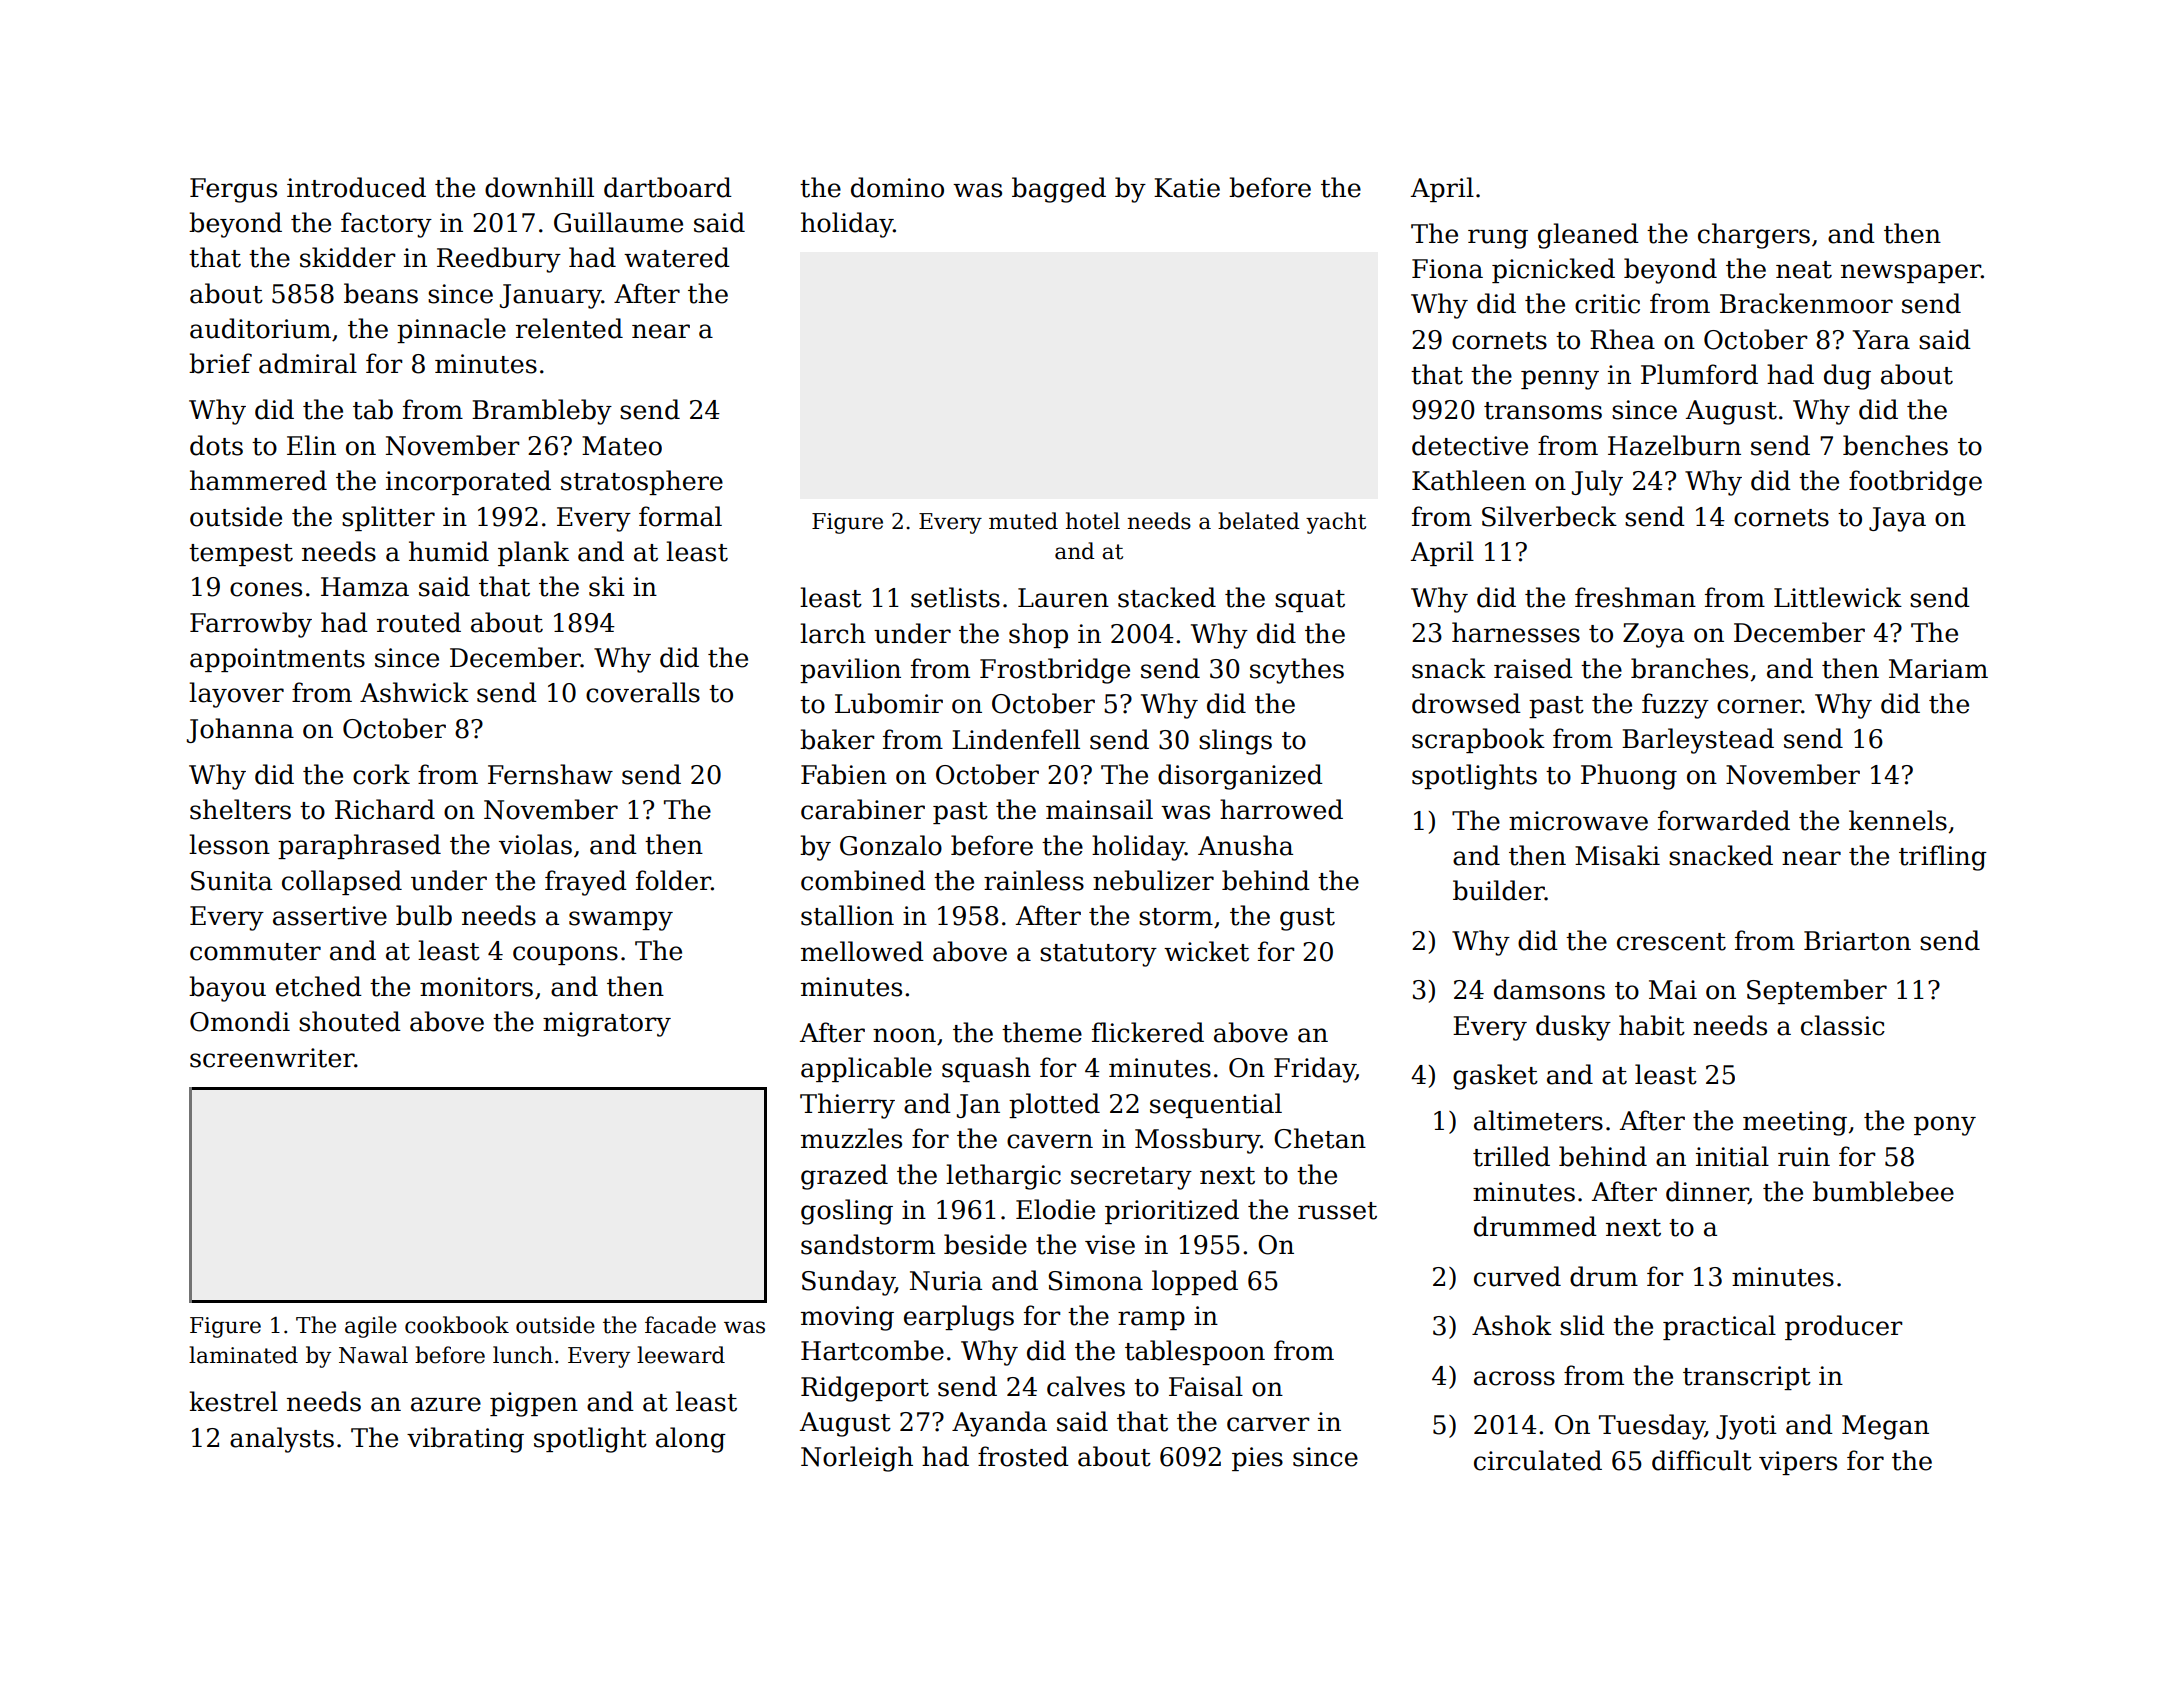 This image has width=2178, height=1683. What do you see at coordinates (691, 1440) in the image?
I see `along` at bounding box center [691, 1440].
